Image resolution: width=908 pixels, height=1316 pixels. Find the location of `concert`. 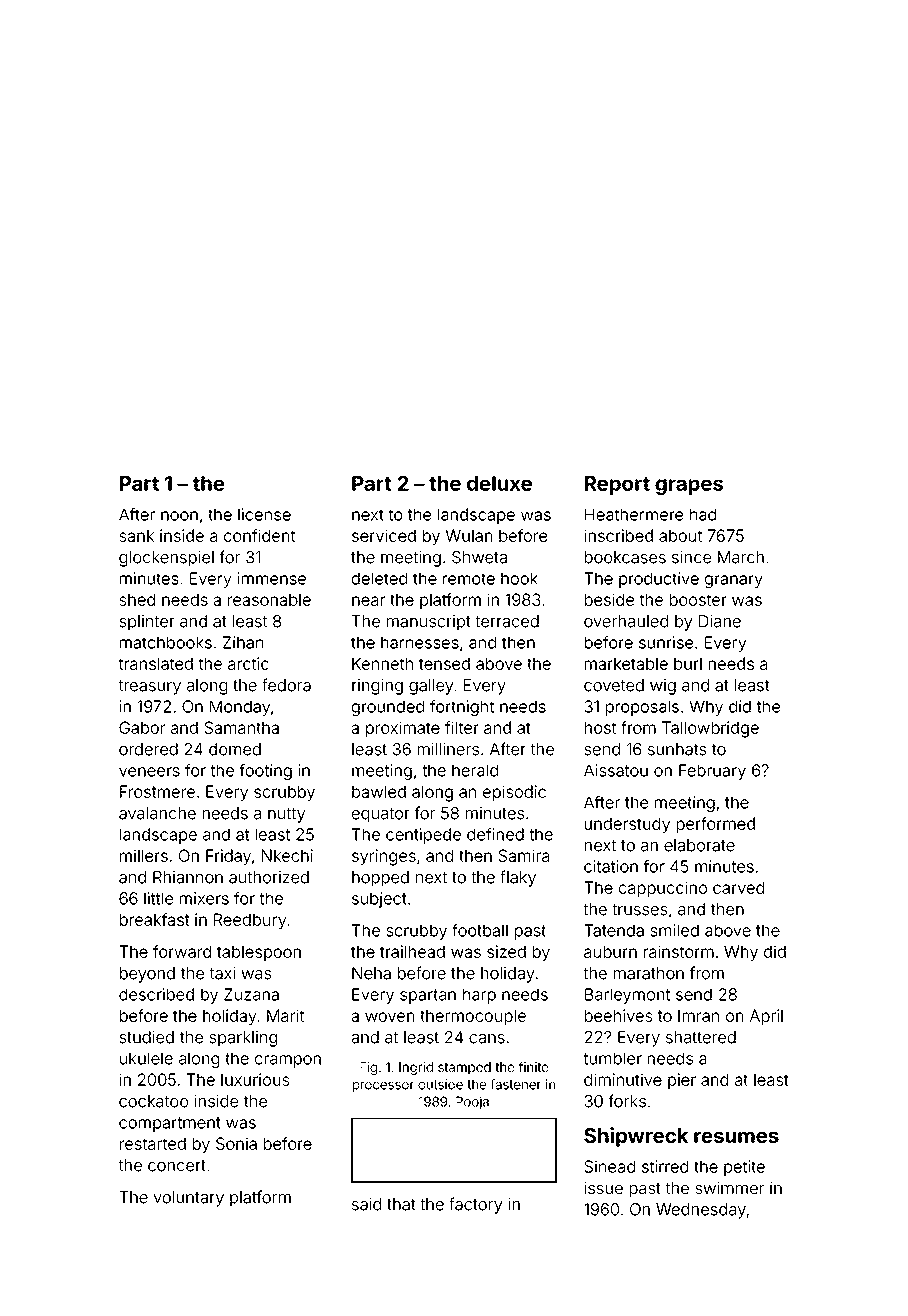

concert is located at coordinates (177, 1166).
